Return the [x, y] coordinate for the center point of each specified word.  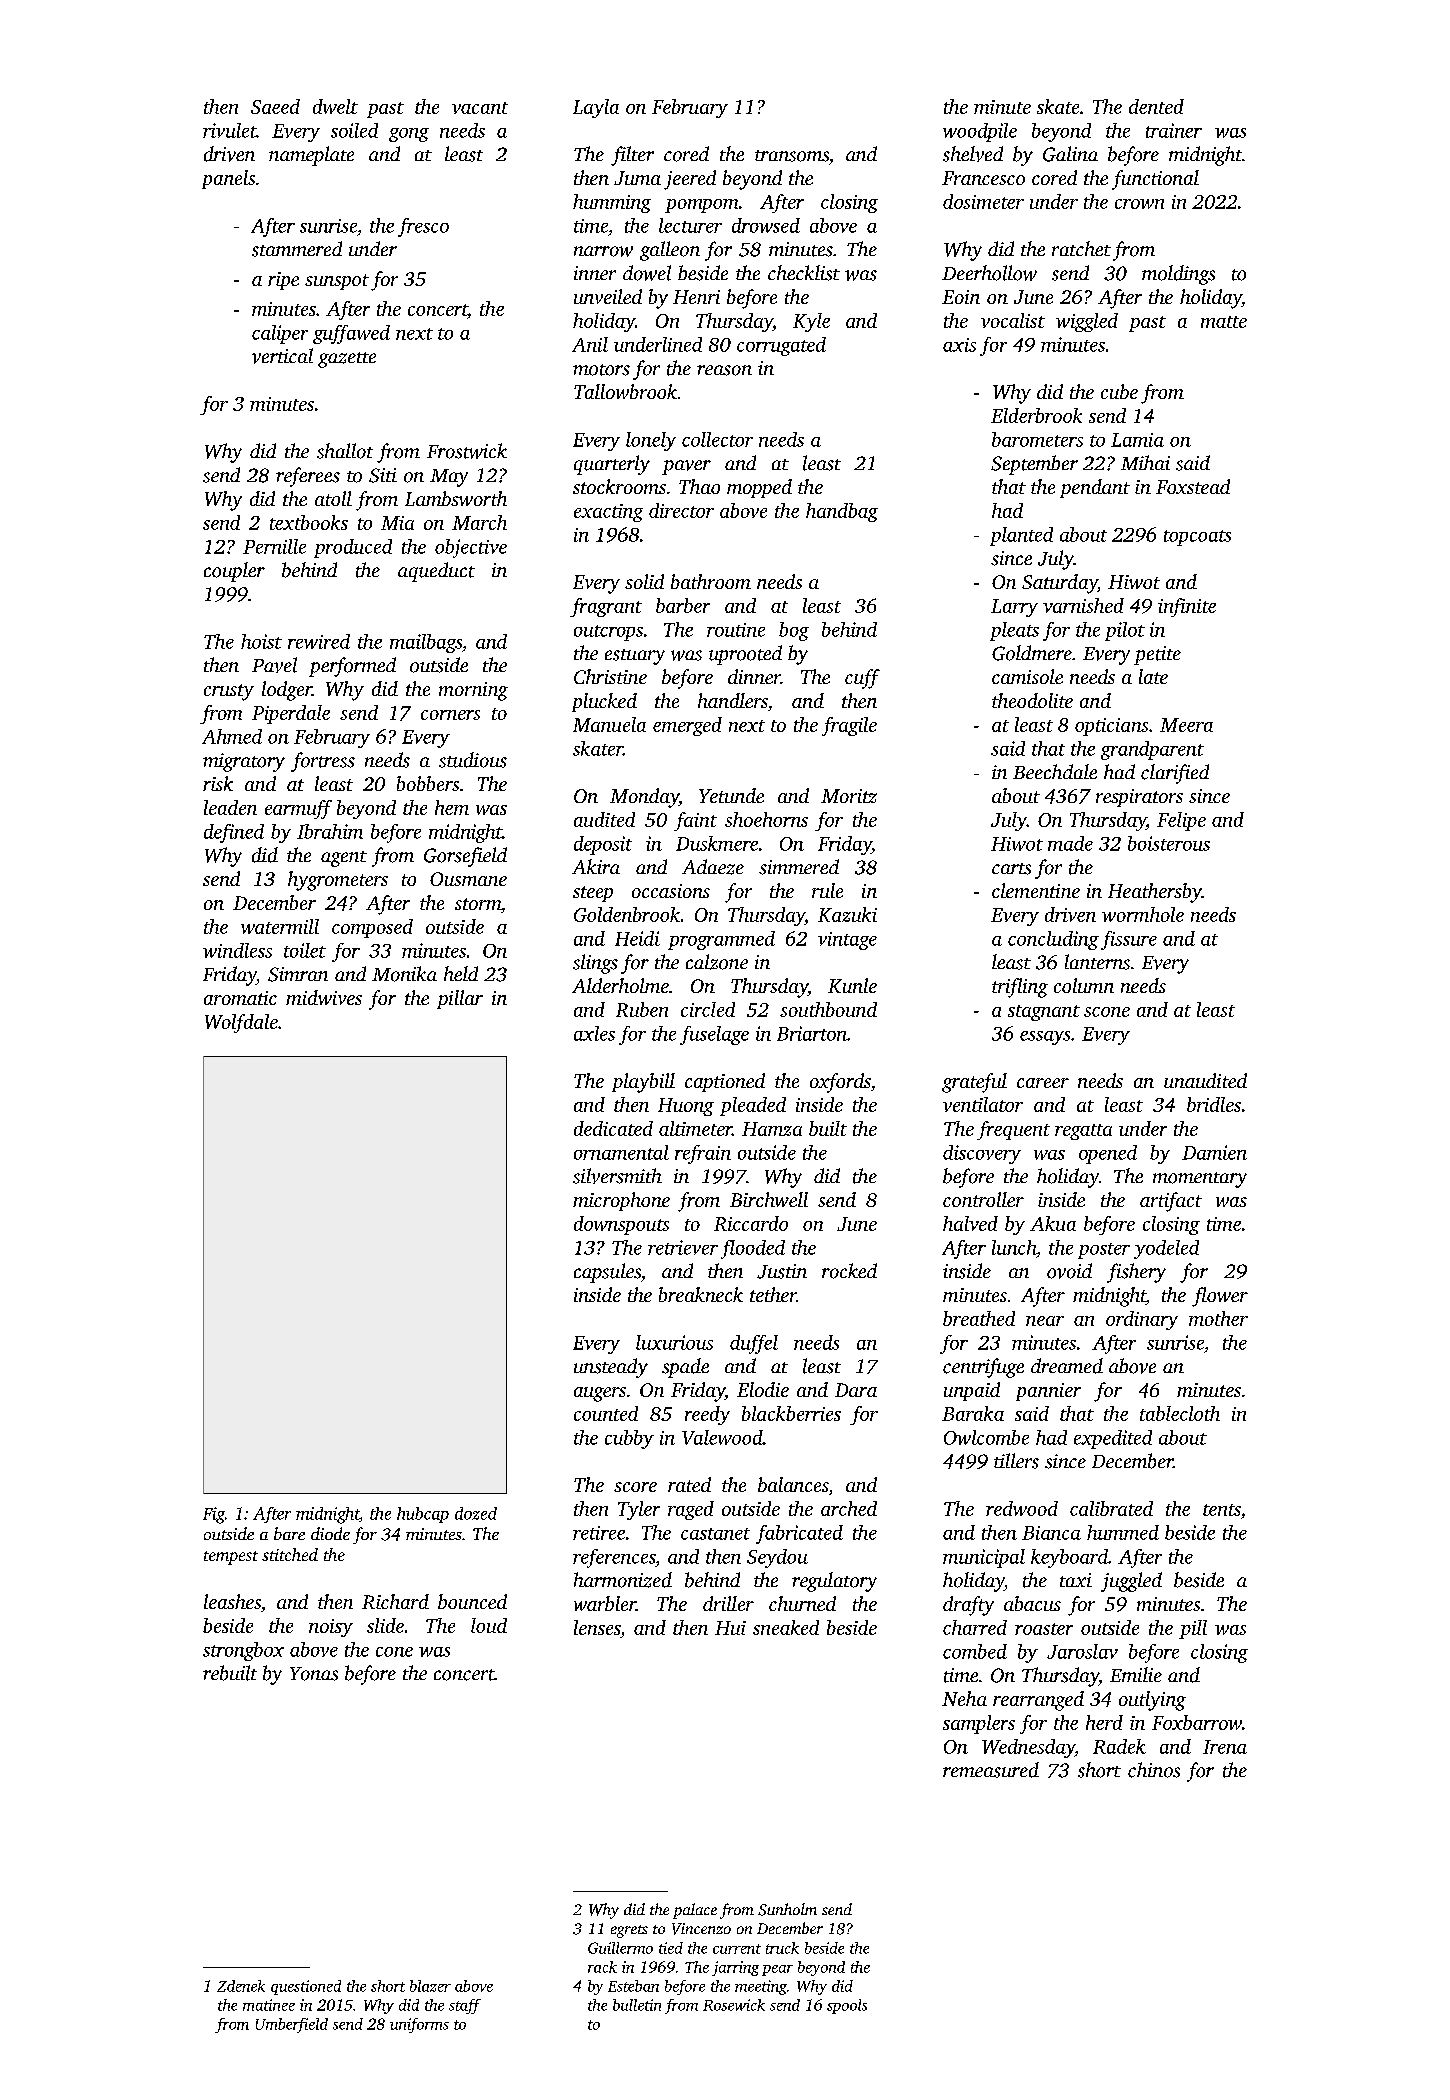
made [1070, 843]
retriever [683, 1247]
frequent [1013, 1130]
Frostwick [467, 451]
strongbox [243, 1651]
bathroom [711, 581]
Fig [214, 1515]
